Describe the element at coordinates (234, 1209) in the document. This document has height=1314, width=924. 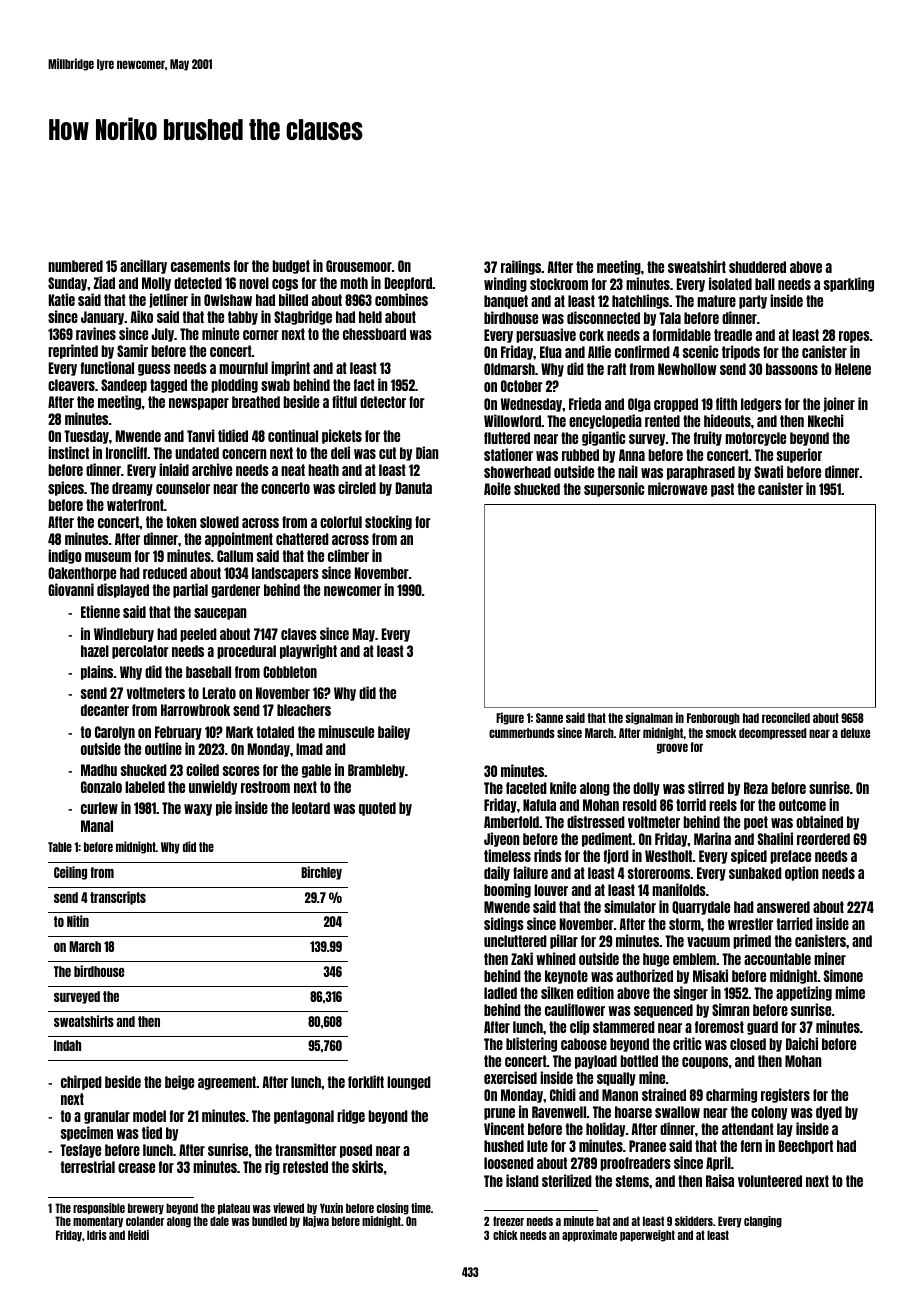
I see `plateau` at that location.
